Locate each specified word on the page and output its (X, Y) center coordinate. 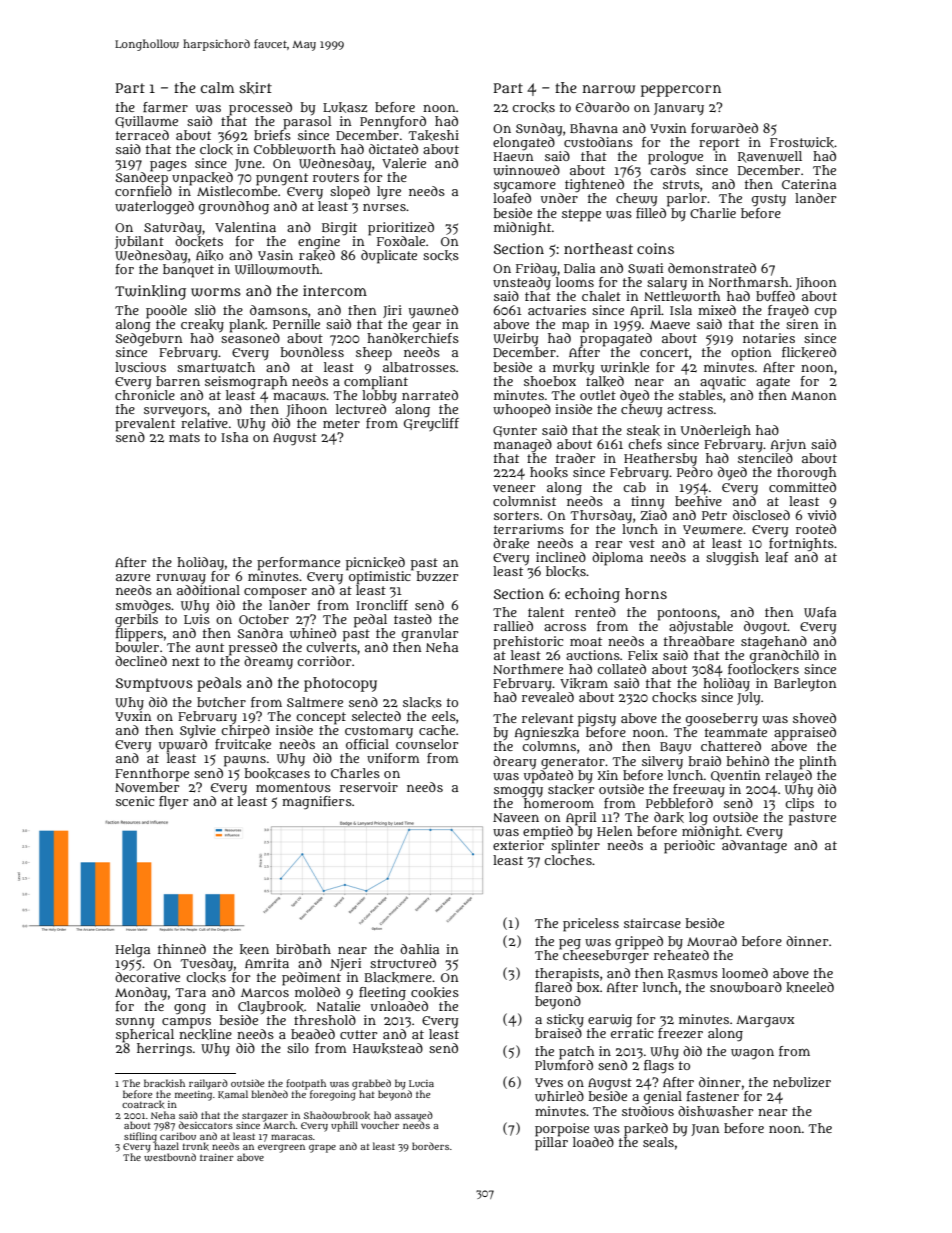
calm (217, 87)
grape (322, 1149)
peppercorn (681, 91)
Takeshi (433, 135)
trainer (217, 1157)
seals (658, 1142)
